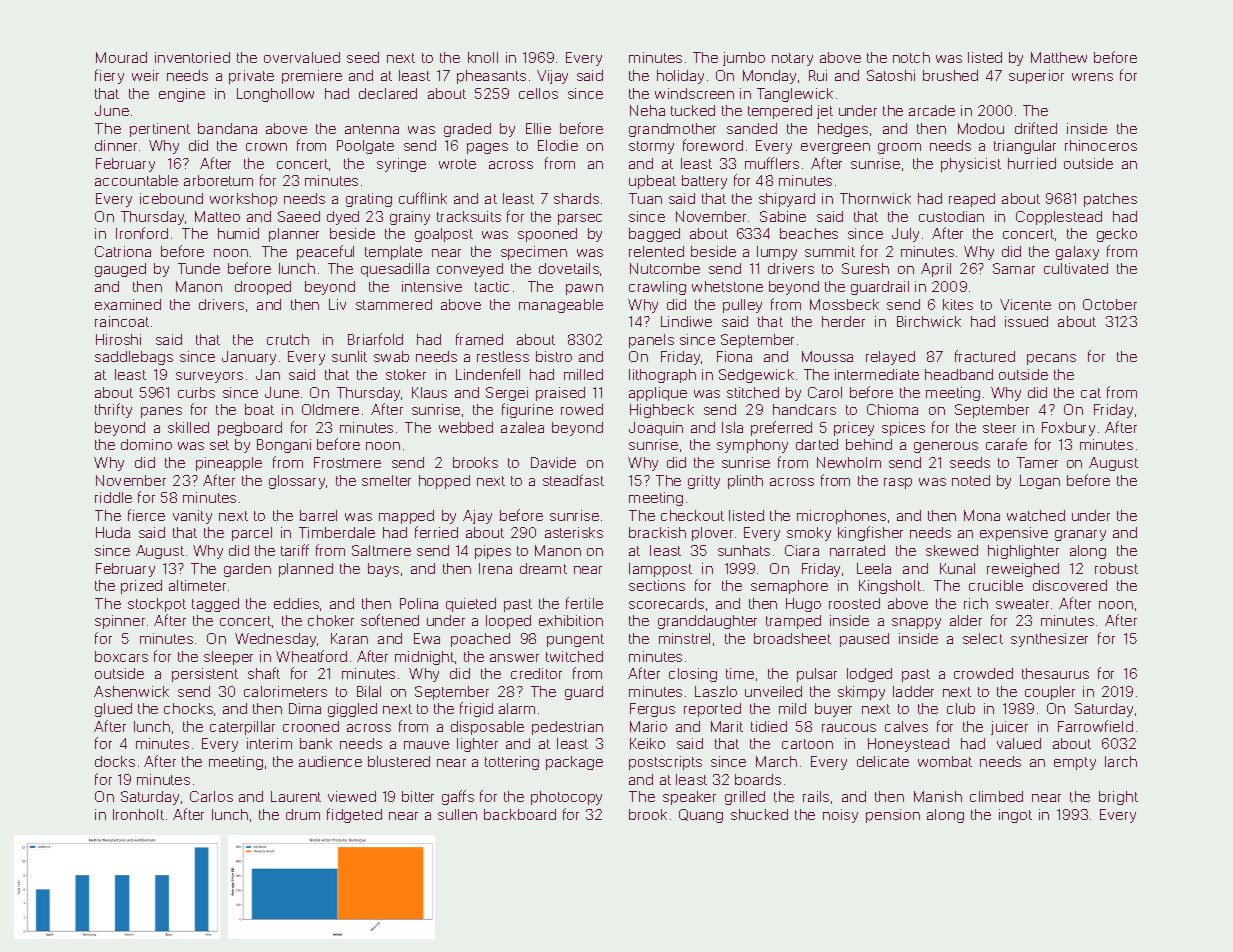  I want to click on intermediate, so click(877, 374).
